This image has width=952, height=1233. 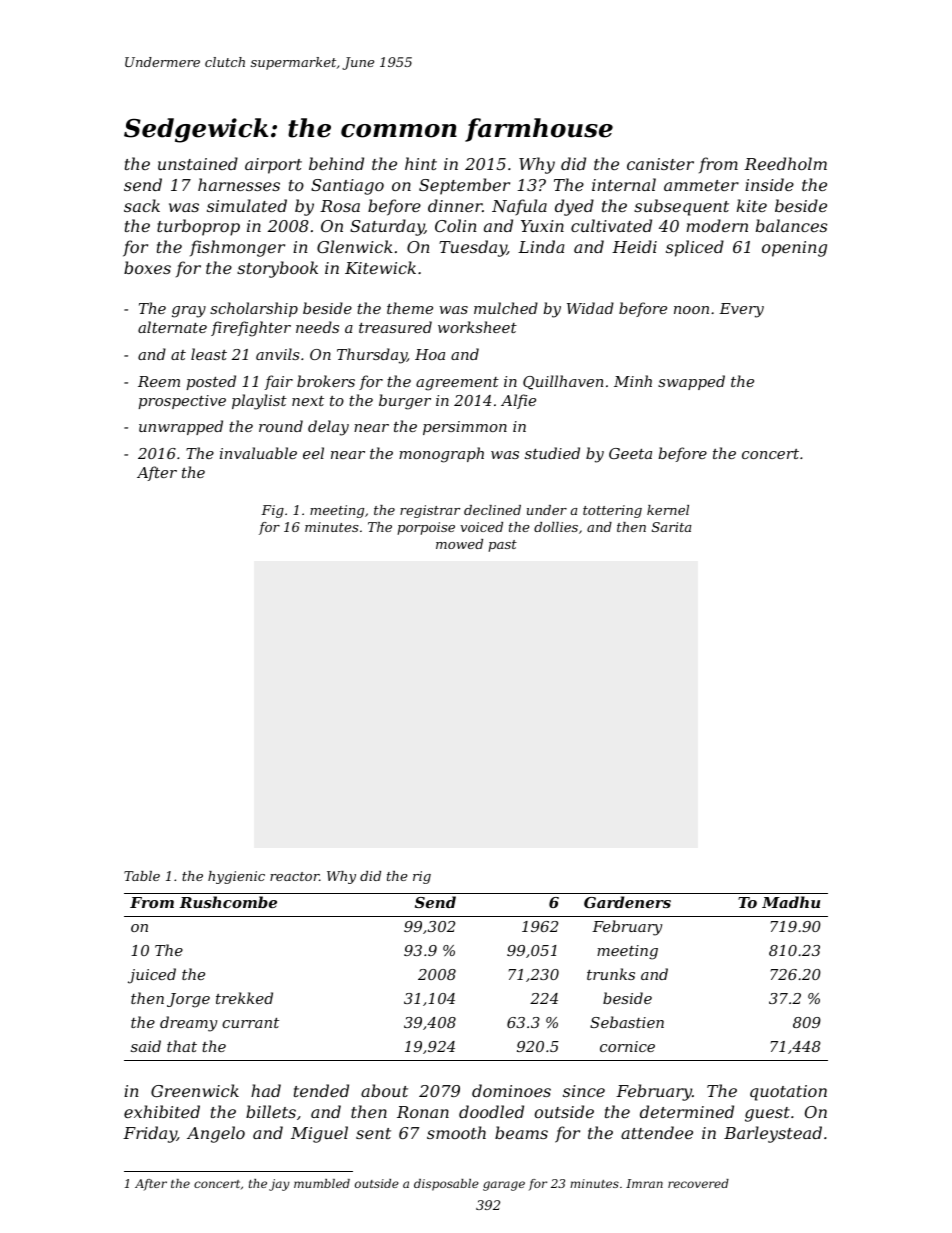 What do you see at coordinates (741, 310) in the image?
I see `Every` at bounding box center [741, 310].
